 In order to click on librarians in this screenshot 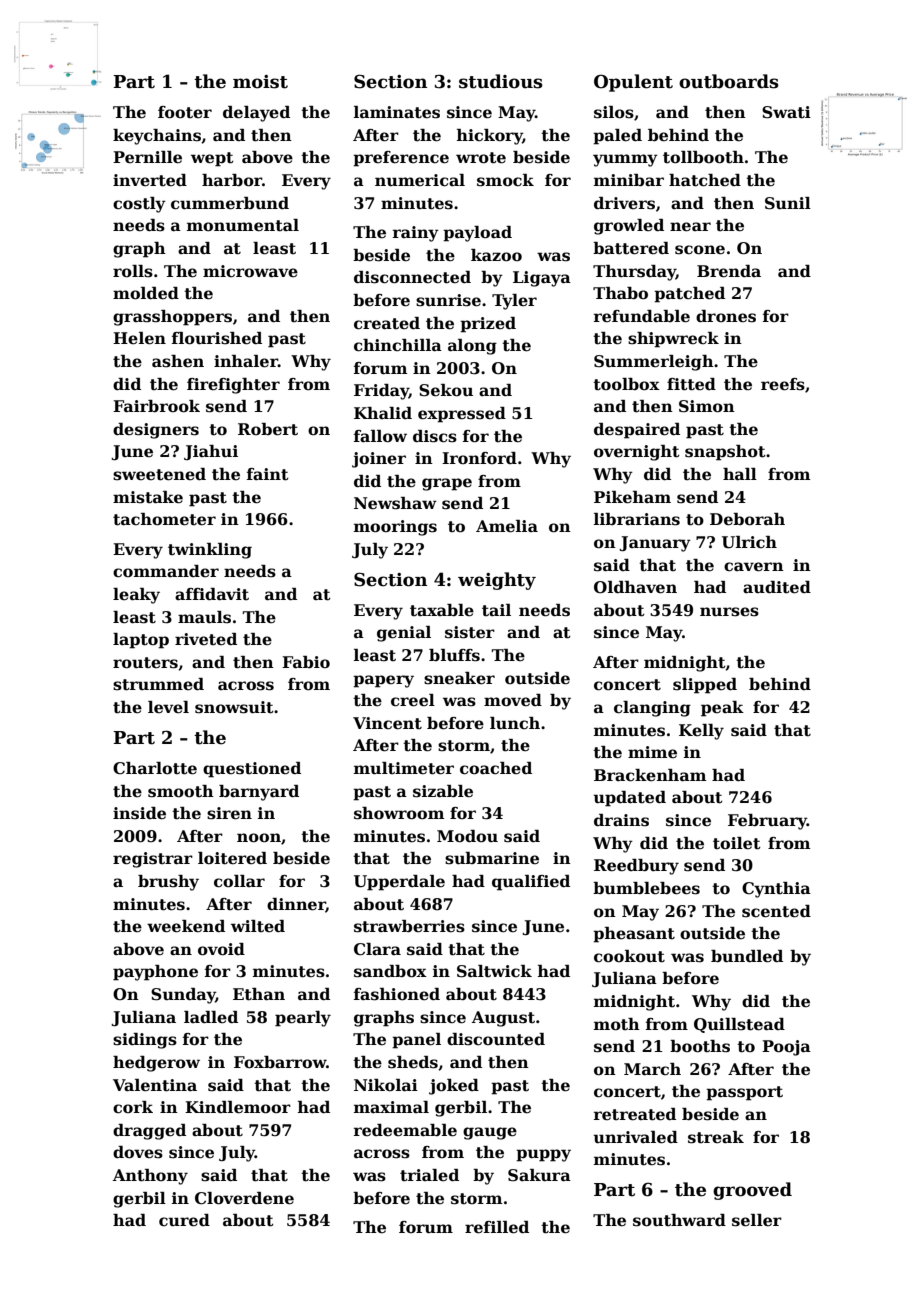, I will do `click(637, 519)`.
